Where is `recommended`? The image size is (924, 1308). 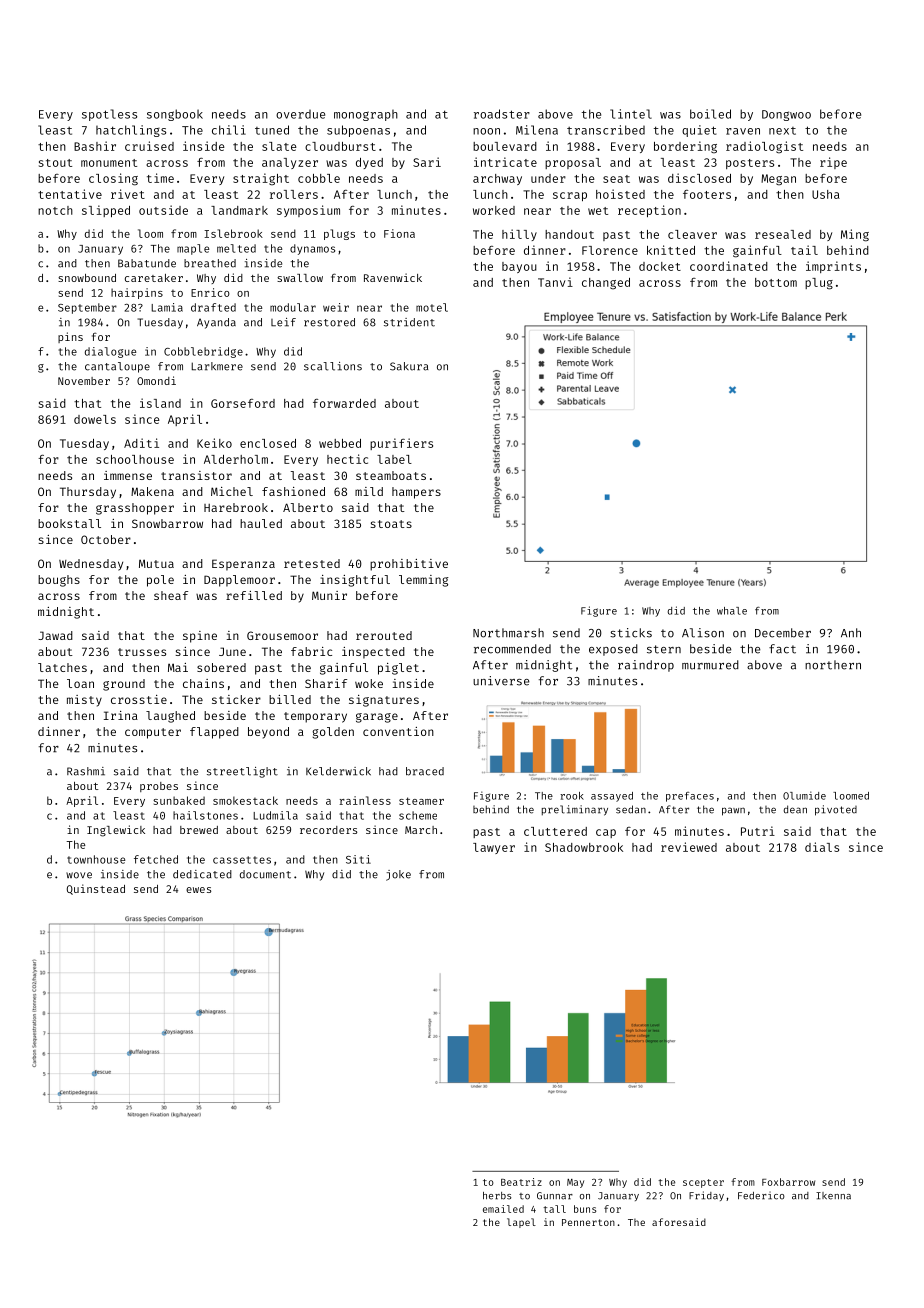
recommended is located at coordinates (512, 649).
